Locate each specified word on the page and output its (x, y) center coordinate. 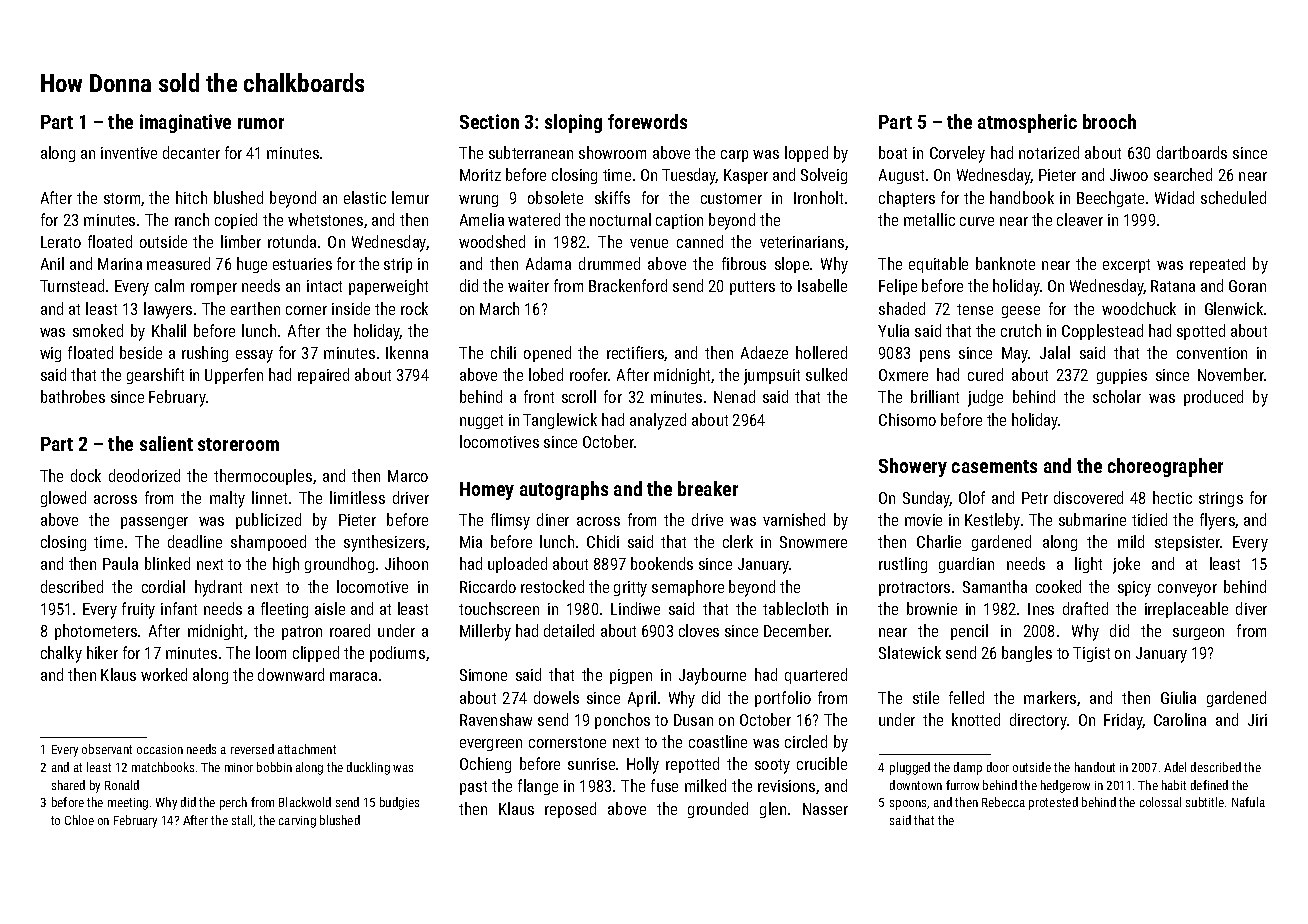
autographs (564, 490)
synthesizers (384, 543)
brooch (1109, 121)
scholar (1117, 396)
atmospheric (1027, 123)
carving (297, 822)
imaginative (185, 123)
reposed (570, 810)
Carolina (1180, 719)
